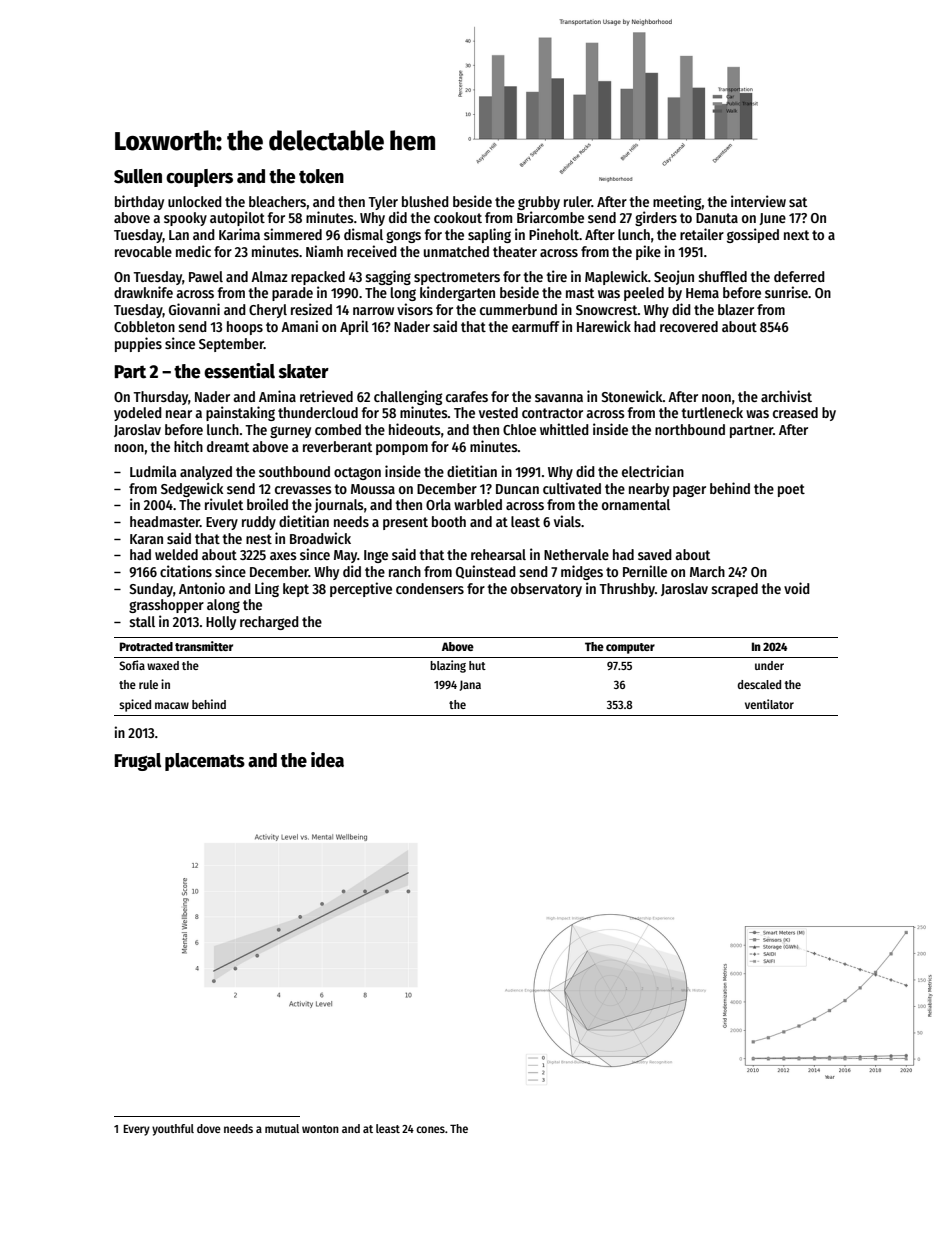 The height and width of the document is (1233, 952). What do you see at coordinates (202, 588) in the document?
I see `Antonio` at bounding box center [202, 588].
